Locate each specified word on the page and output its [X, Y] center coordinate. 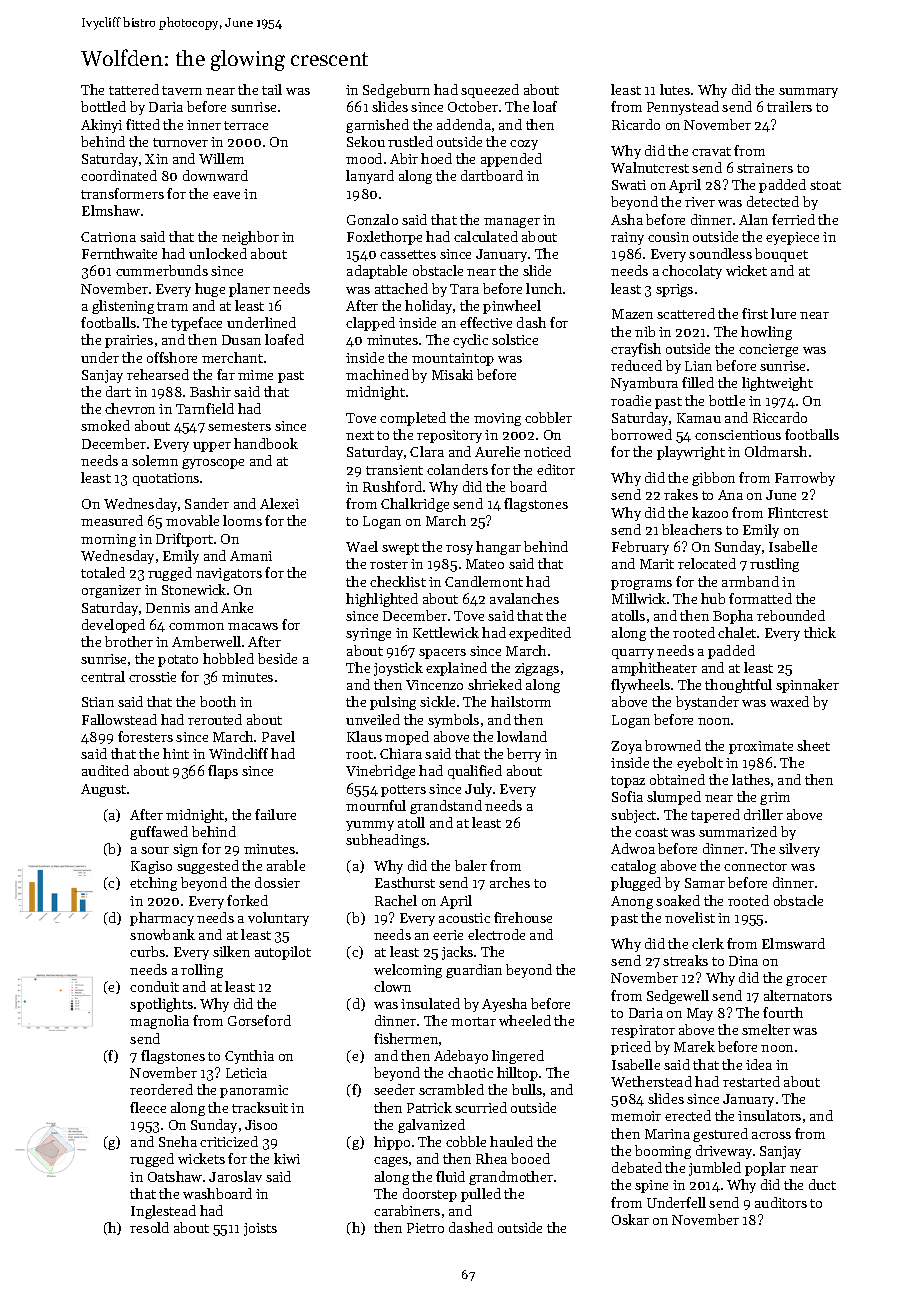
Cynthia [249, 1057]
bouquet [781, 255]
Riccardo [780, 417]
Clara [427, 451]
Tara [464, 289]
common [196, 626]
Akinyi [101, 126]
